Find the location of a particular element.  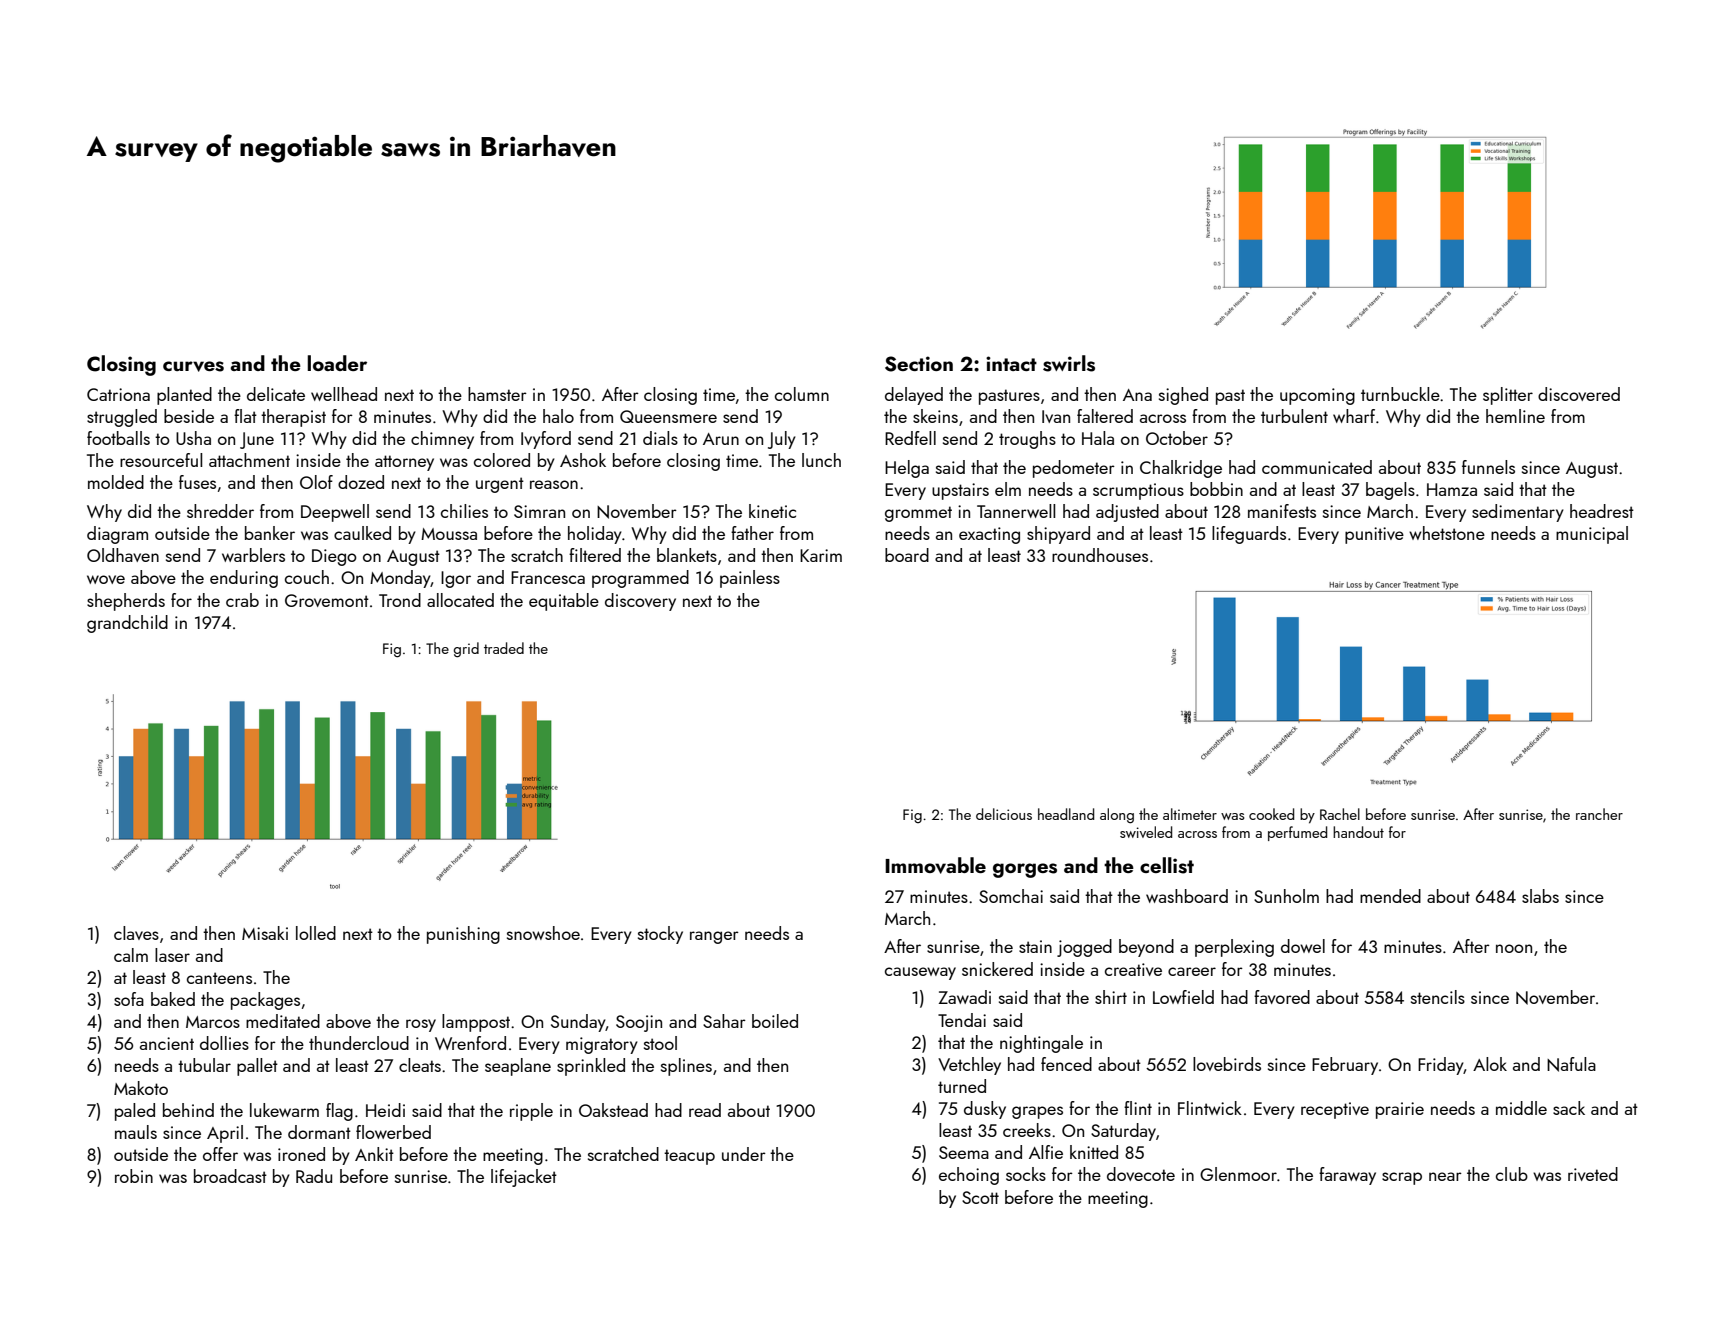

resourceful is located at coordinates (161, 460).
